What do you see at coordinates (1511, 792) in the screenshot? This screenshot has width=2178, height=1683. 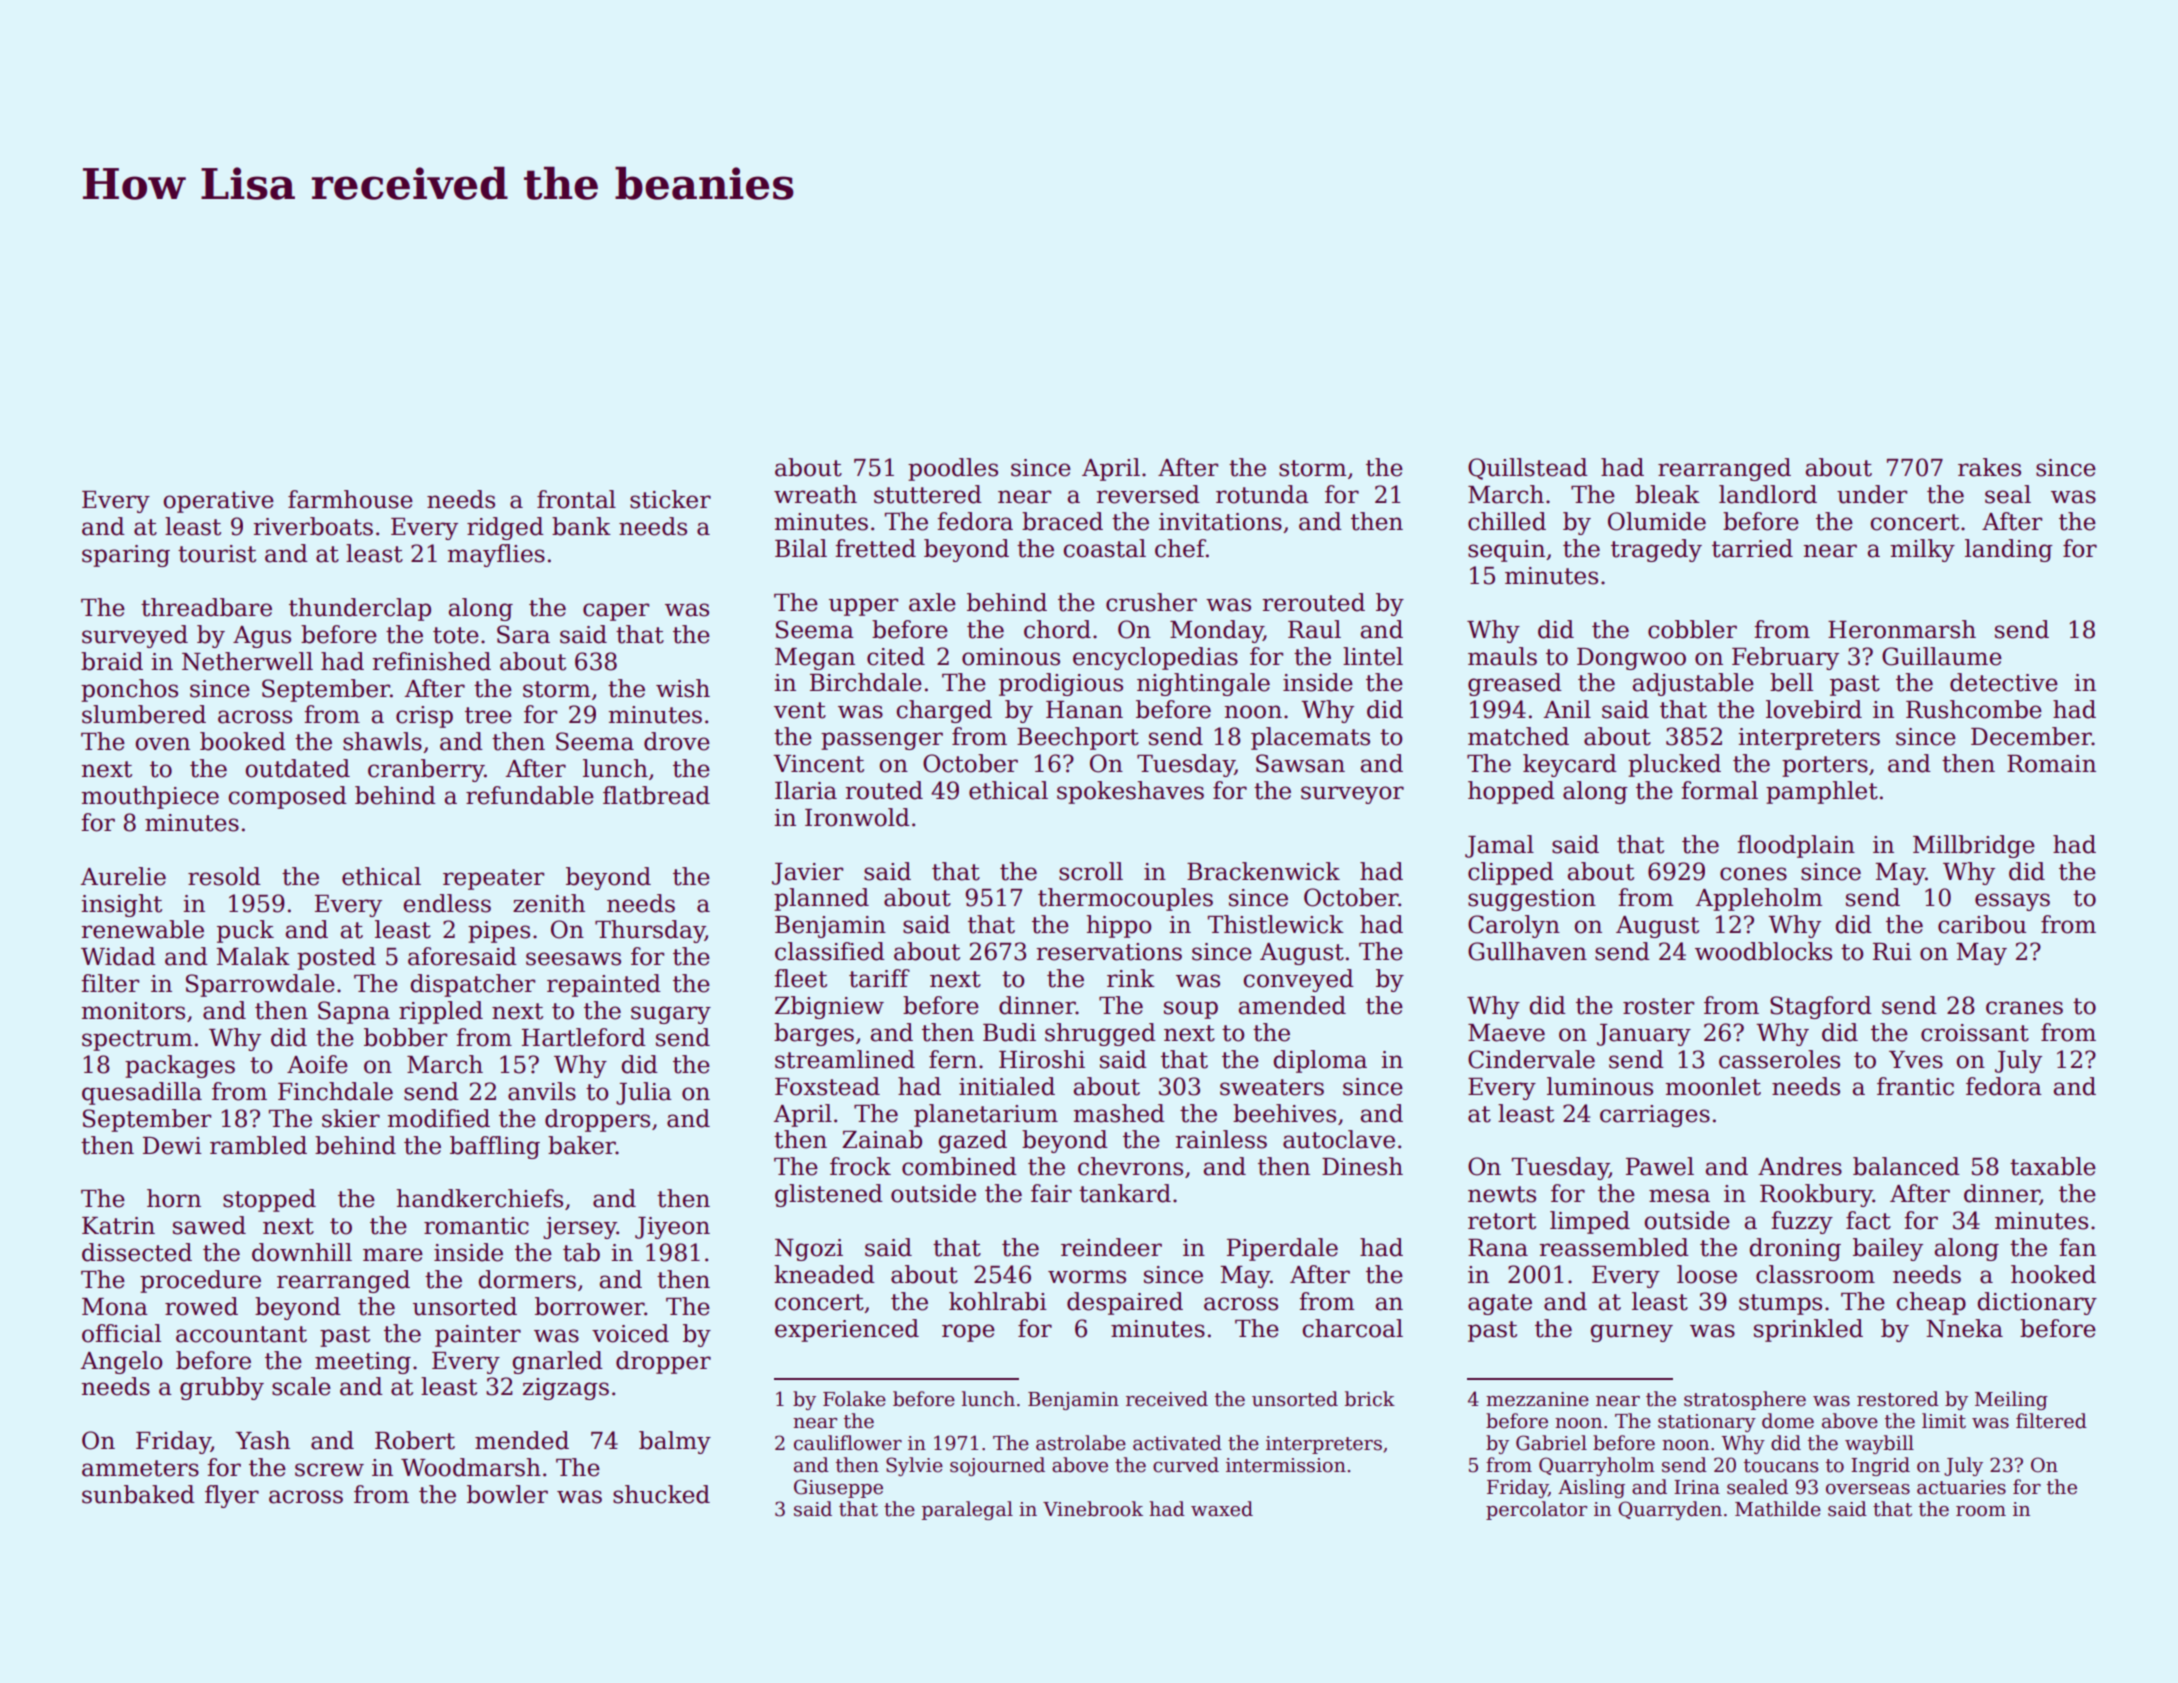 I see `hopped` at bounding box center [1511, 792].
